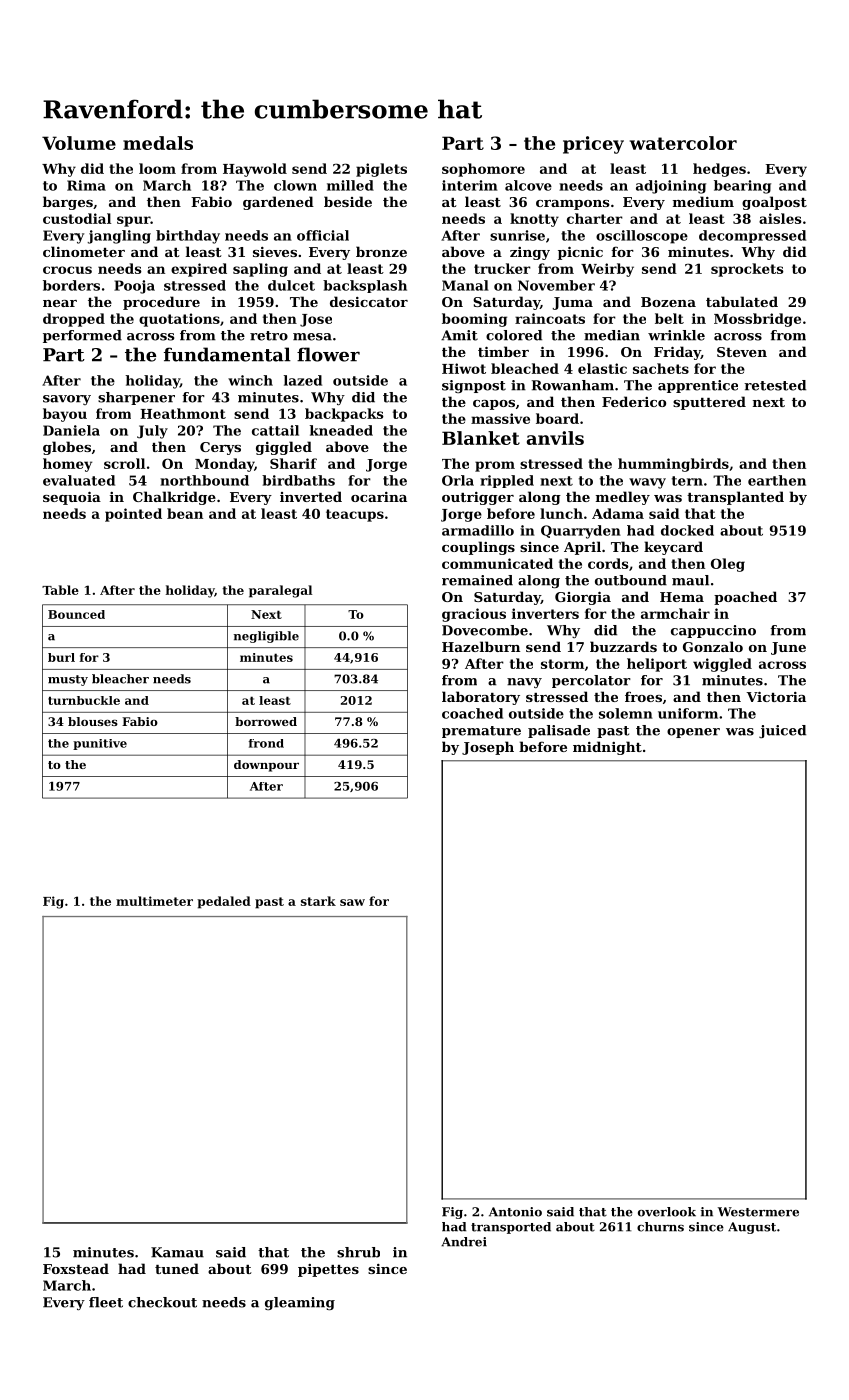 Image resolution: width=849 pixels, height=1400 pixels. I want to click on midnight, so click(607, 748).
